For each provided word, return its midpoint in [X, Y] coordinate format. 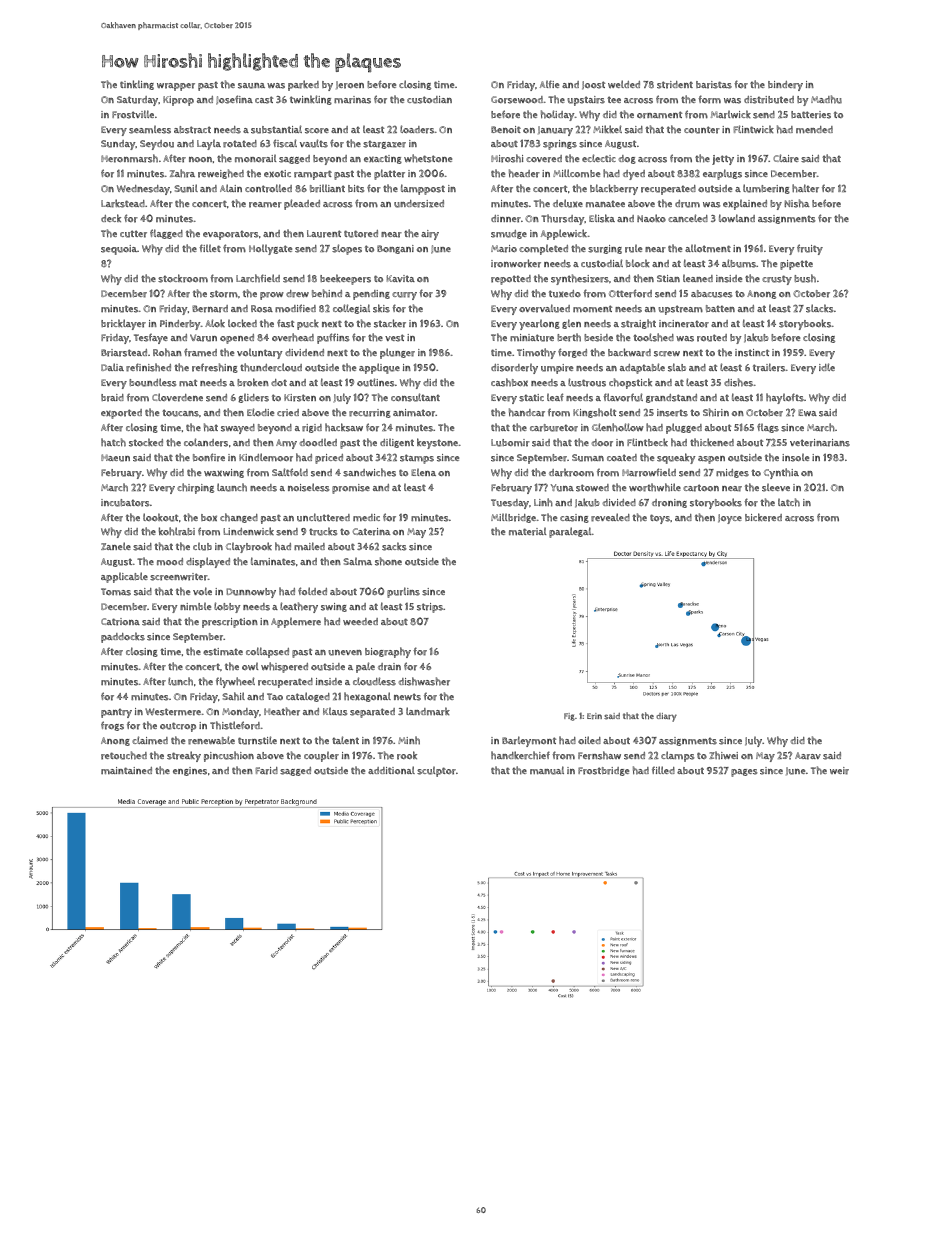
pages [744, 773]
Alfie [549, 84]
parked [303, 85]
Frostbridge [603, 771]
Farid [266, 771]
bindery [785, 86]
